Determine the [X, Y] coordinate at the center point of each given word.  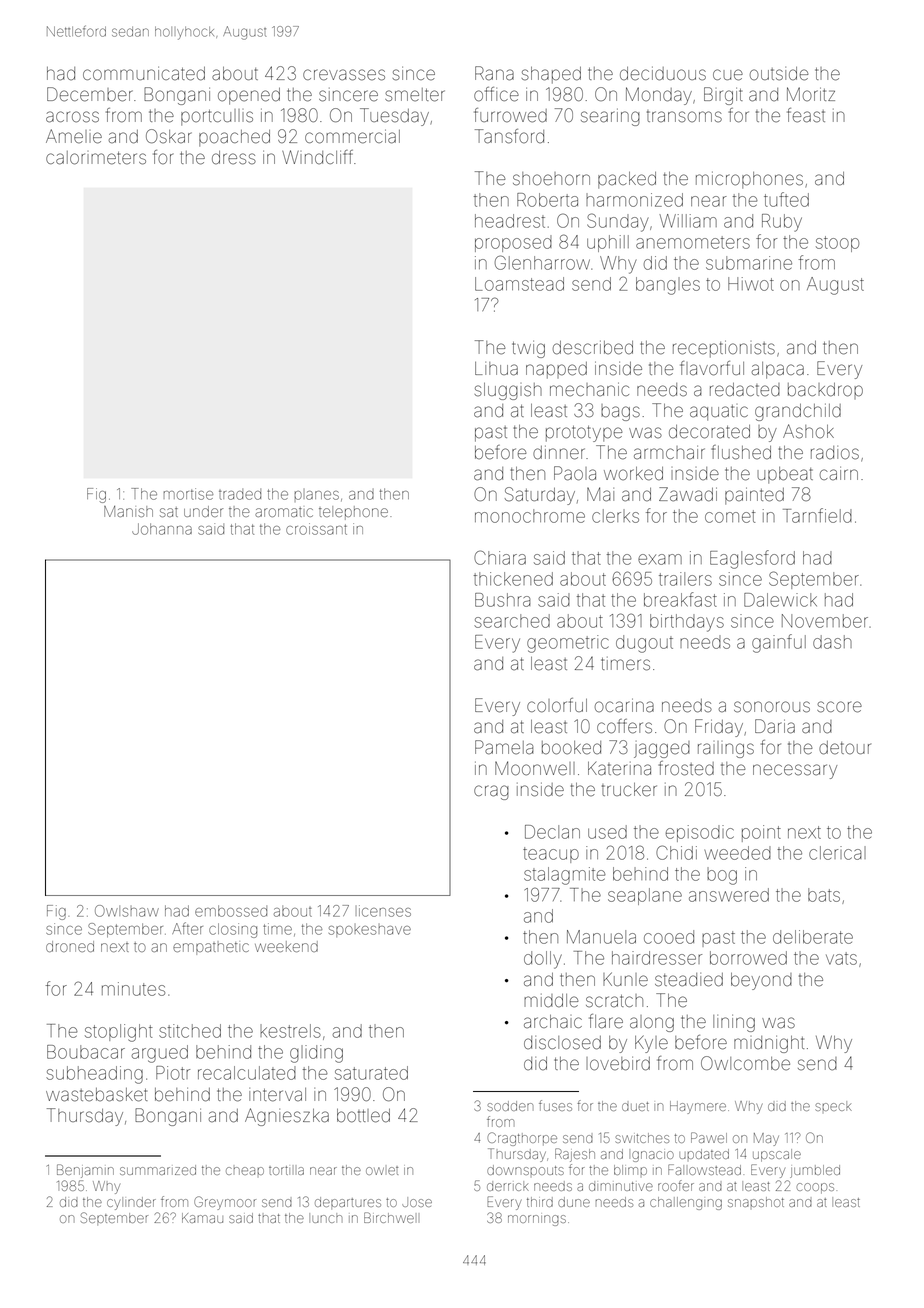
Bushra [503, 600]
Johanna [162, 529]
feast [806, 115]
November [825, 621]
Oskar [169, 136]
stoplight [119, 1033]
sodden [510, 1106]
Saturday [540, 496]
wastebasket [97, 1095]
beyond [761, 981]
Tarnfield [817, 515]
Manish [128, 511]
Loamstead [519, 284]
